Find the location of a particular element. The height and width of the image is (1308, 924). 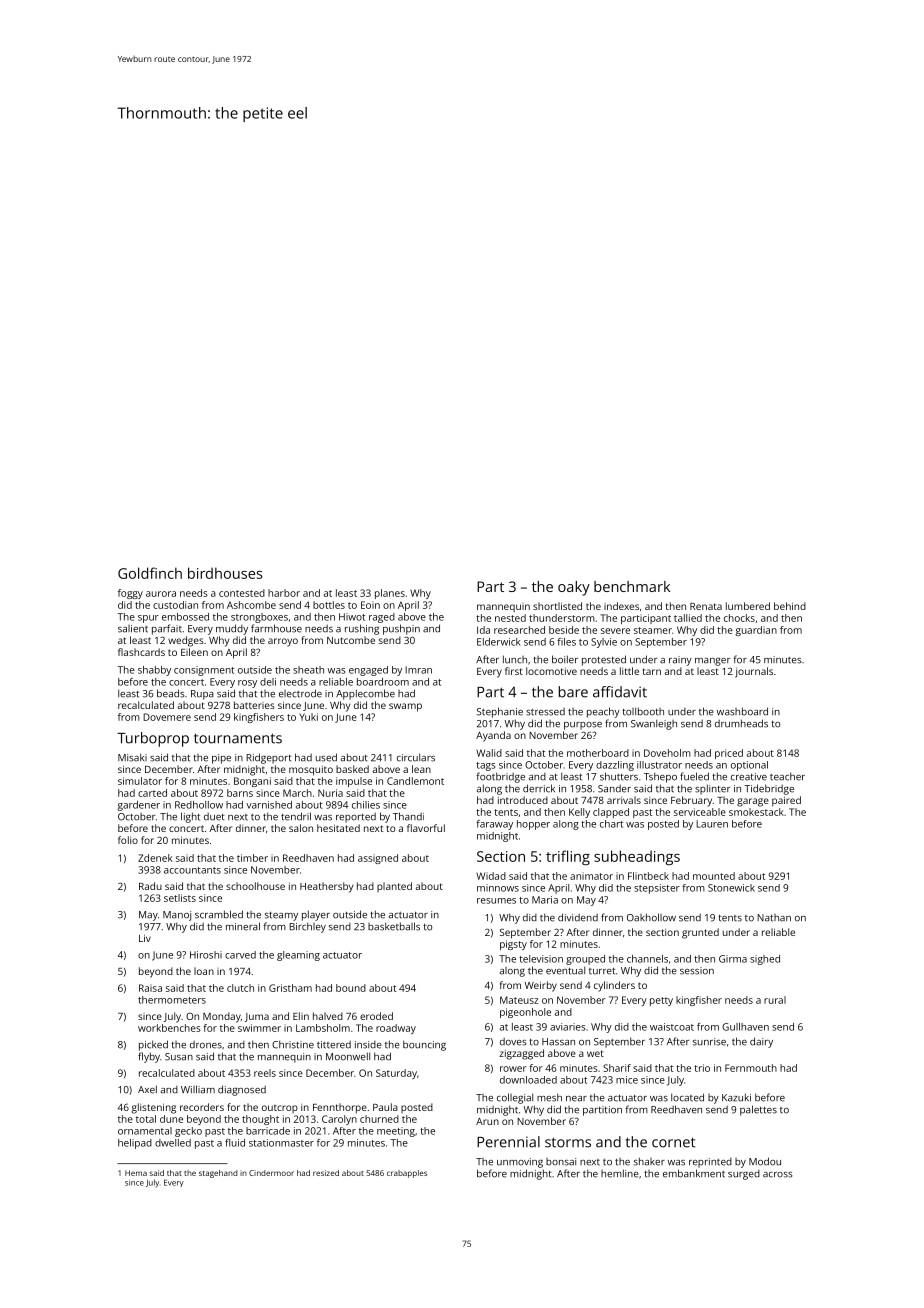

animator is located at coordinates (591, 876).
